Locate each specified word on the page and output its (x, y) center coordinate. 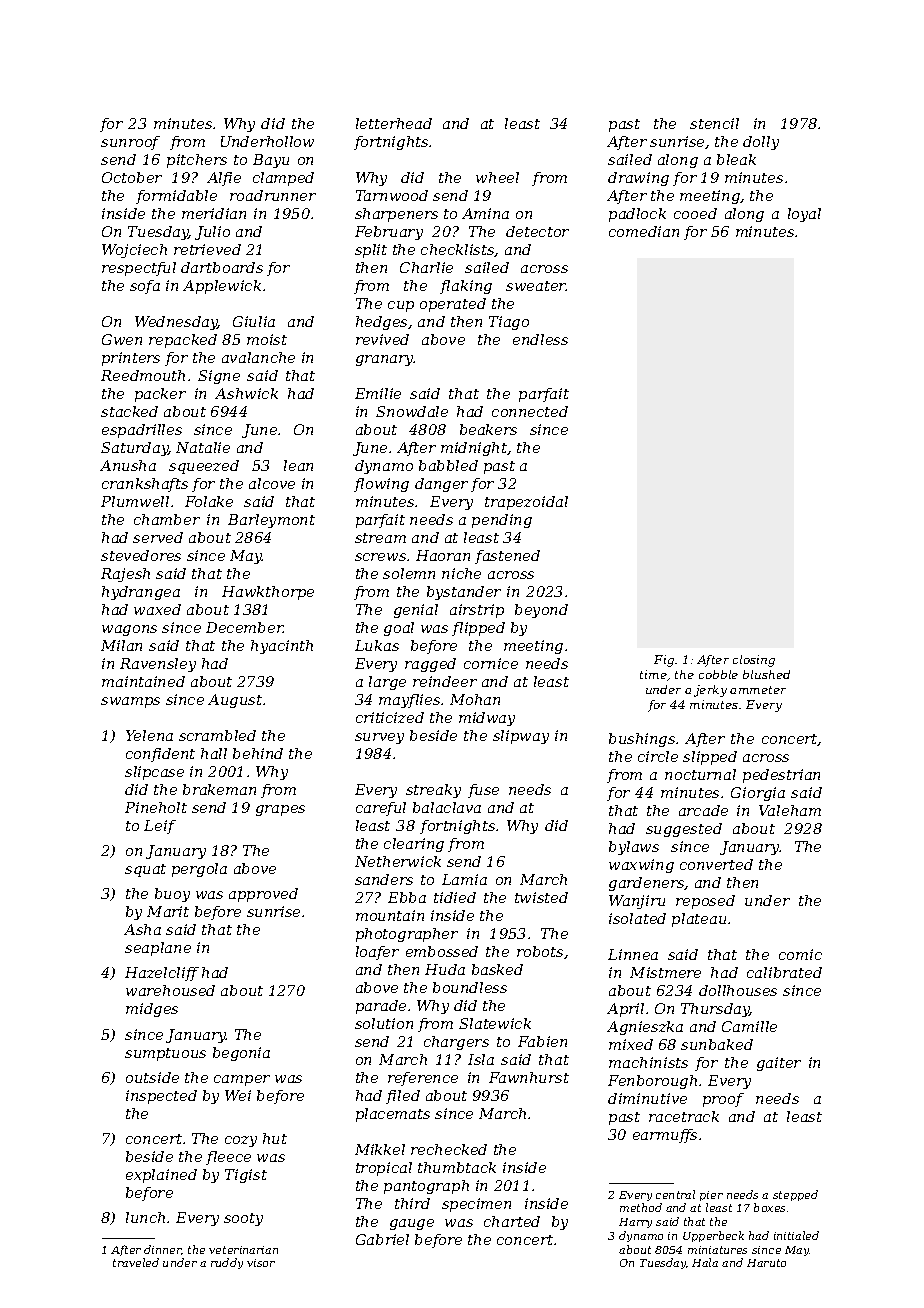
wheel (497, 177)
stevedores (141, 555)
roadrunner (273, 195)
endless (540, 339)
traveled (136, 1262)
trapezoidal (526, 503)
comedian (644, 231)
